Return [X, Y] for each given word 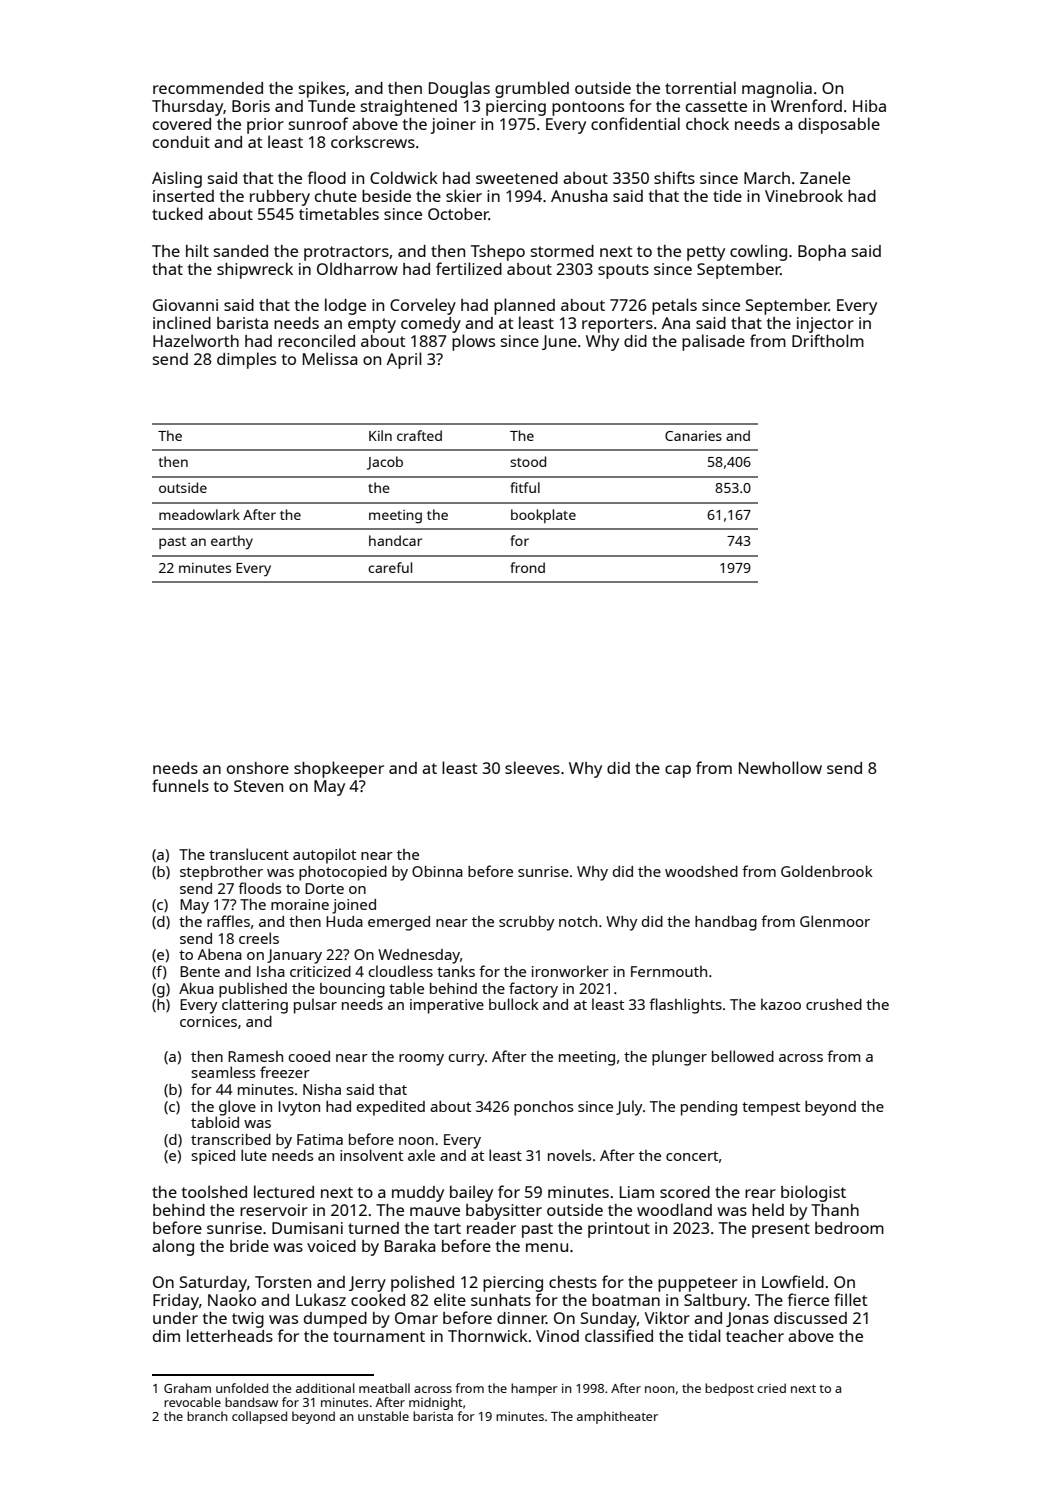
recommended [208, 88]
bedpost [729, 1389]
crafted [419, 435]
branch [207, 1416]
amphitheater [617, 1417]
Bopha [822, 253]
